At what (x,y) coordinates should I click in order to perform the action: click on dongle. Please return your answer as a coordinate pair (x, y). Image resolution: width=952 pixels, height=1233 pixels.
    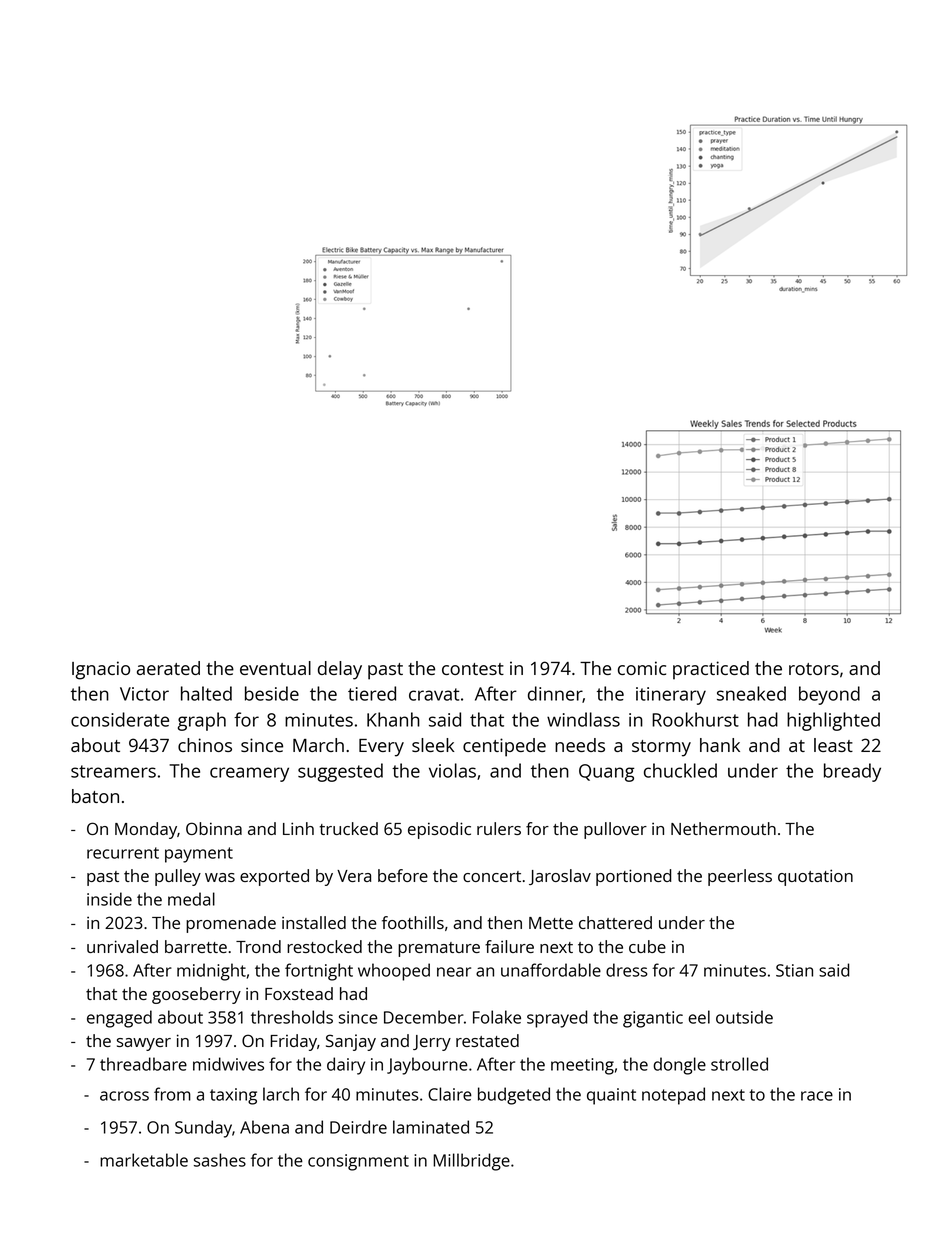
    Looking at the image, I should click on (679, 1066).
